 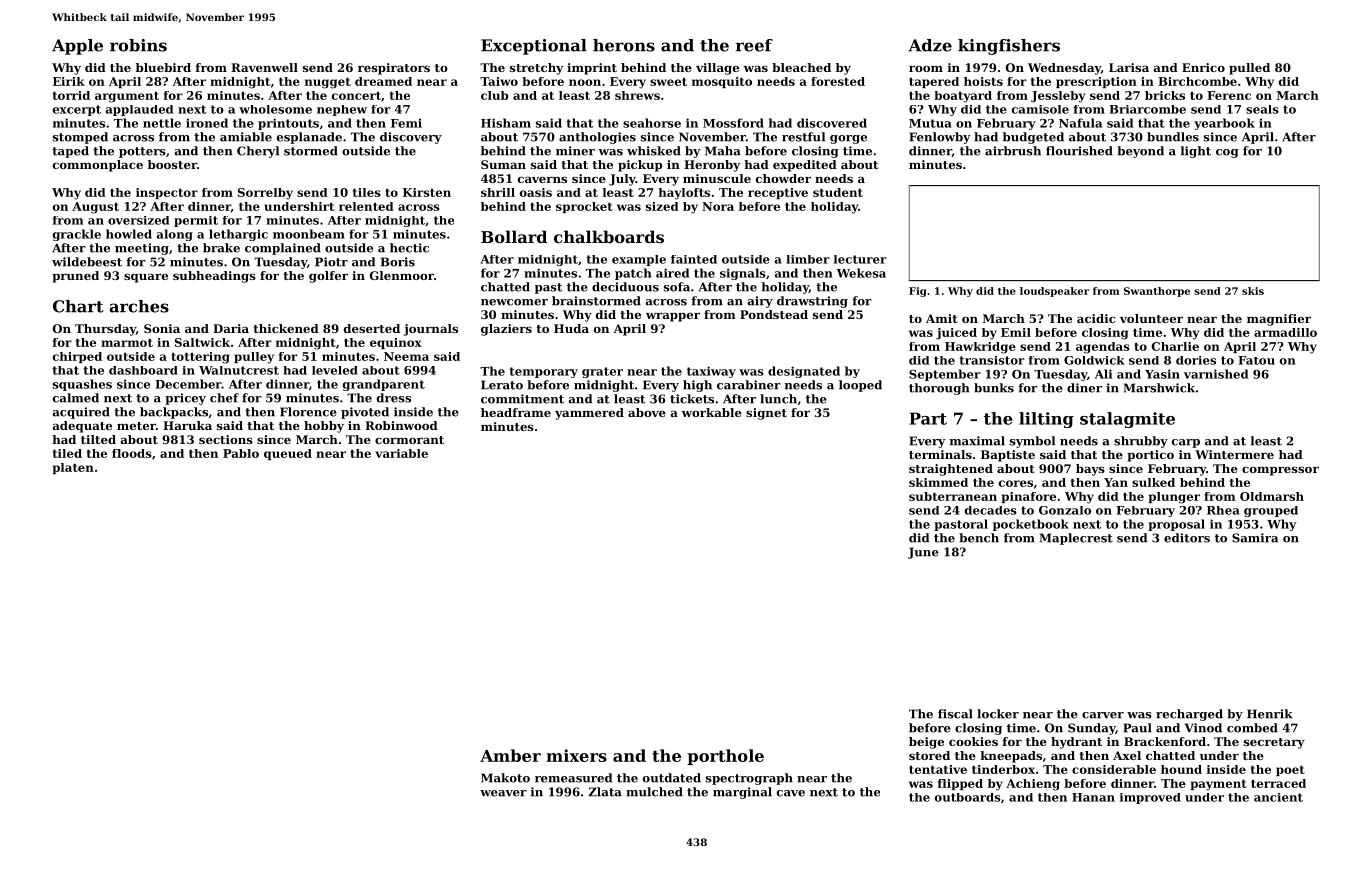 I want to click on Exceptional, so click(x=534, y=47).
